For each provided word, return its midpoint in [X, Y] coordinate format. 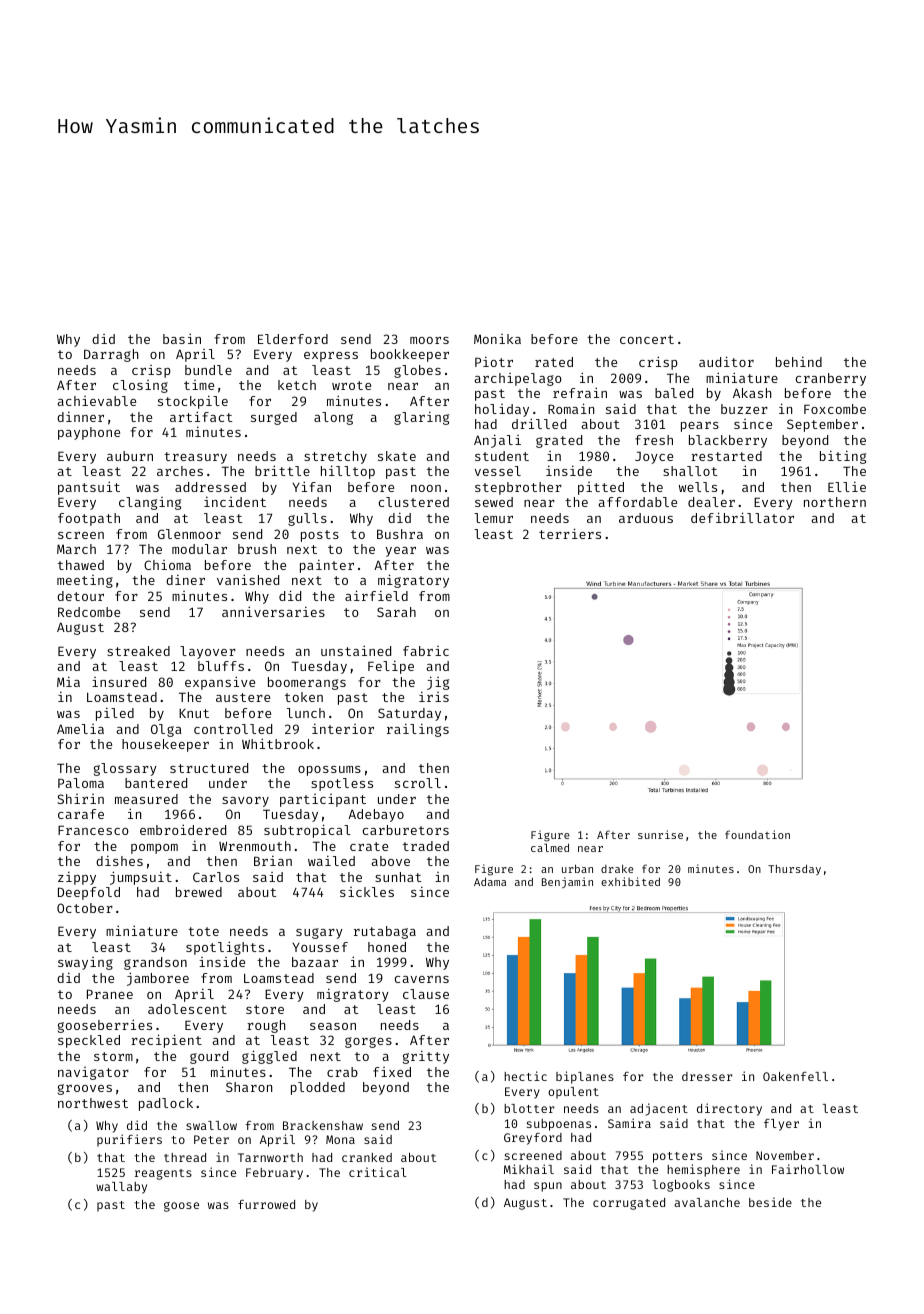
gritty [426, 1057]
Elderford [293, 339]
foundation [757, 834]
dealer [711, 502]
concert [647, 339]
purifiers [129, 1140]
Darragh [111, 355]
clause [426, 994]
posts [320, 536]
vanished [248, 579]
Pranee [110, 994]
